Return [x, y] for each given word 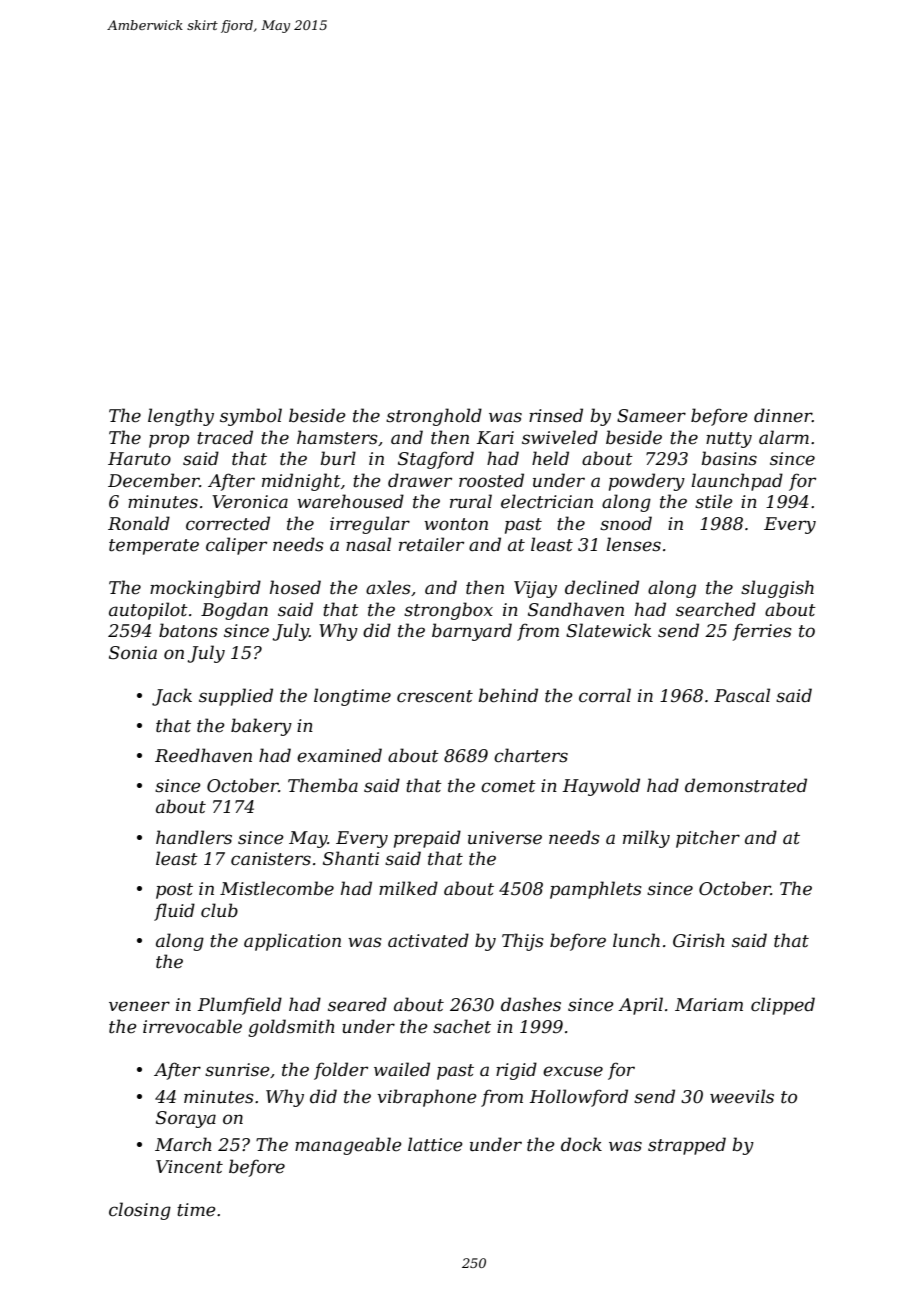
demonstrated [746, 785]
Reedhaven [203, 755]
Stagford [436, 460]
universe [505, 838]
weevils [742, 1096]
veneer [139, 1006]
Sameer [651, 416]
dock [581, 1144]
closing [140, 1211]
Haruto [139, 459]
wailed [402, 1069]
